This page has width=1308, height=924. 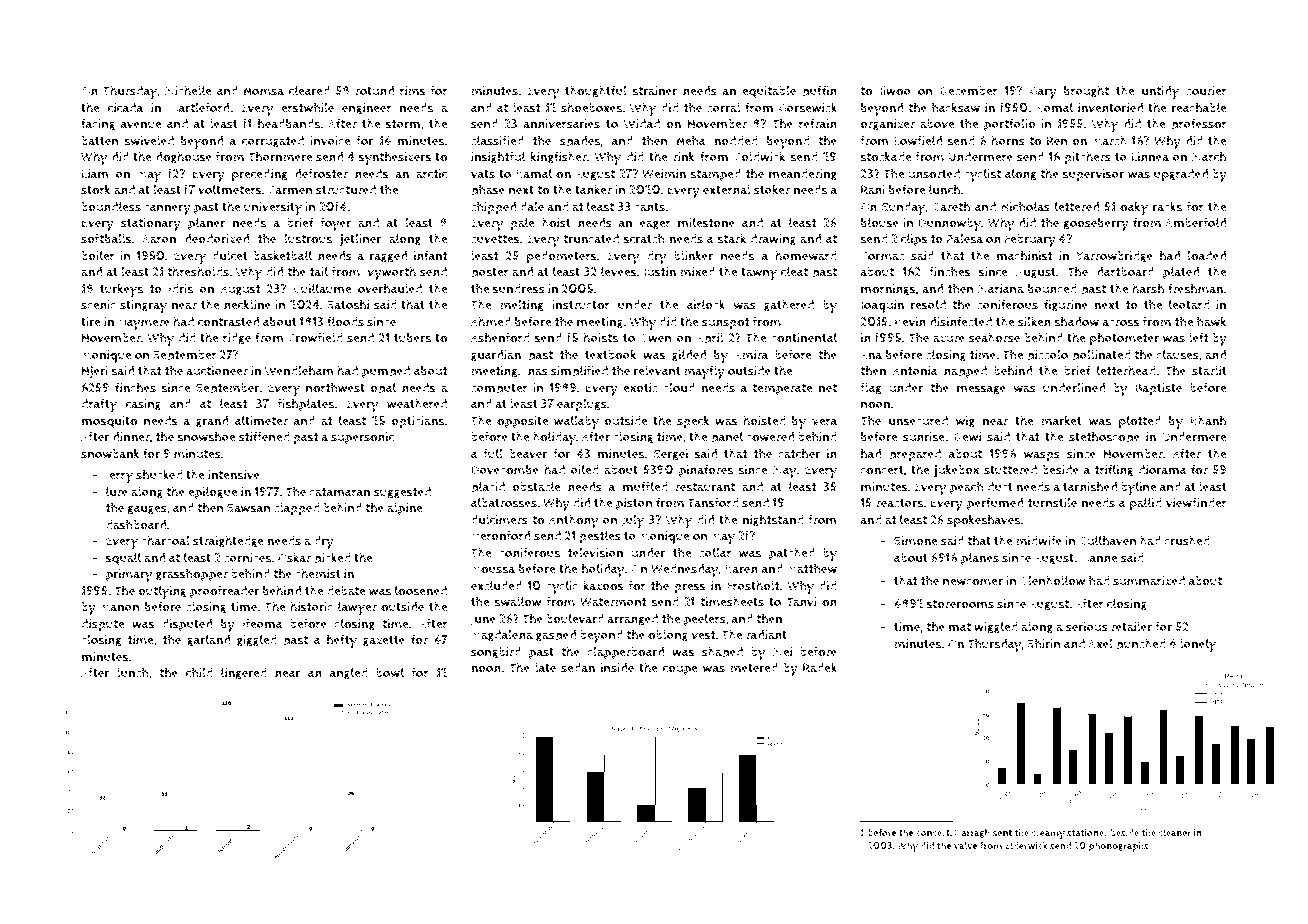 I want to click on lure, so click(x=117, y=491).
